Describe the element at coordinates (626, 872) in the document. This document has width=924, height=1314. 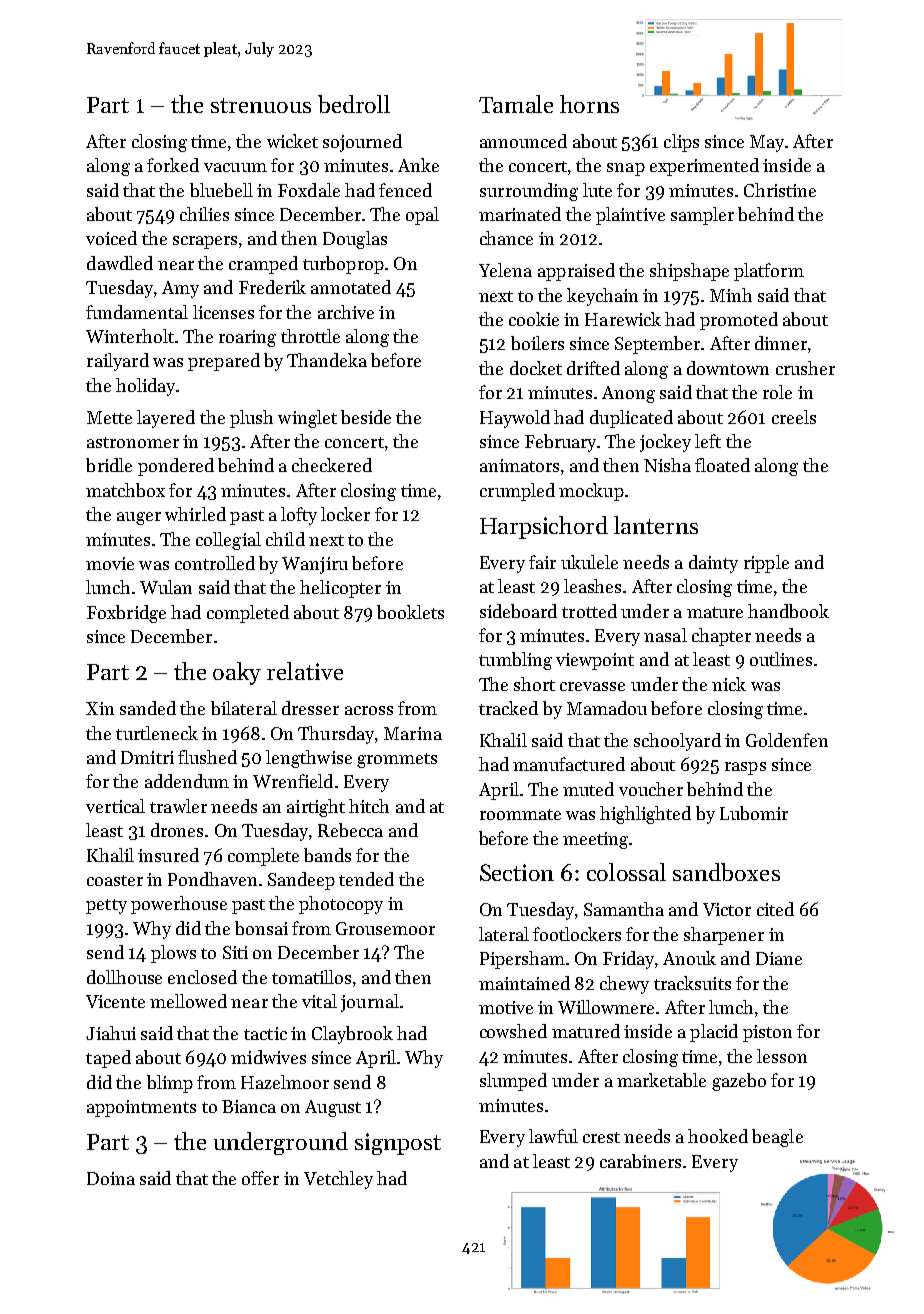
I see `colossal` at that location.
